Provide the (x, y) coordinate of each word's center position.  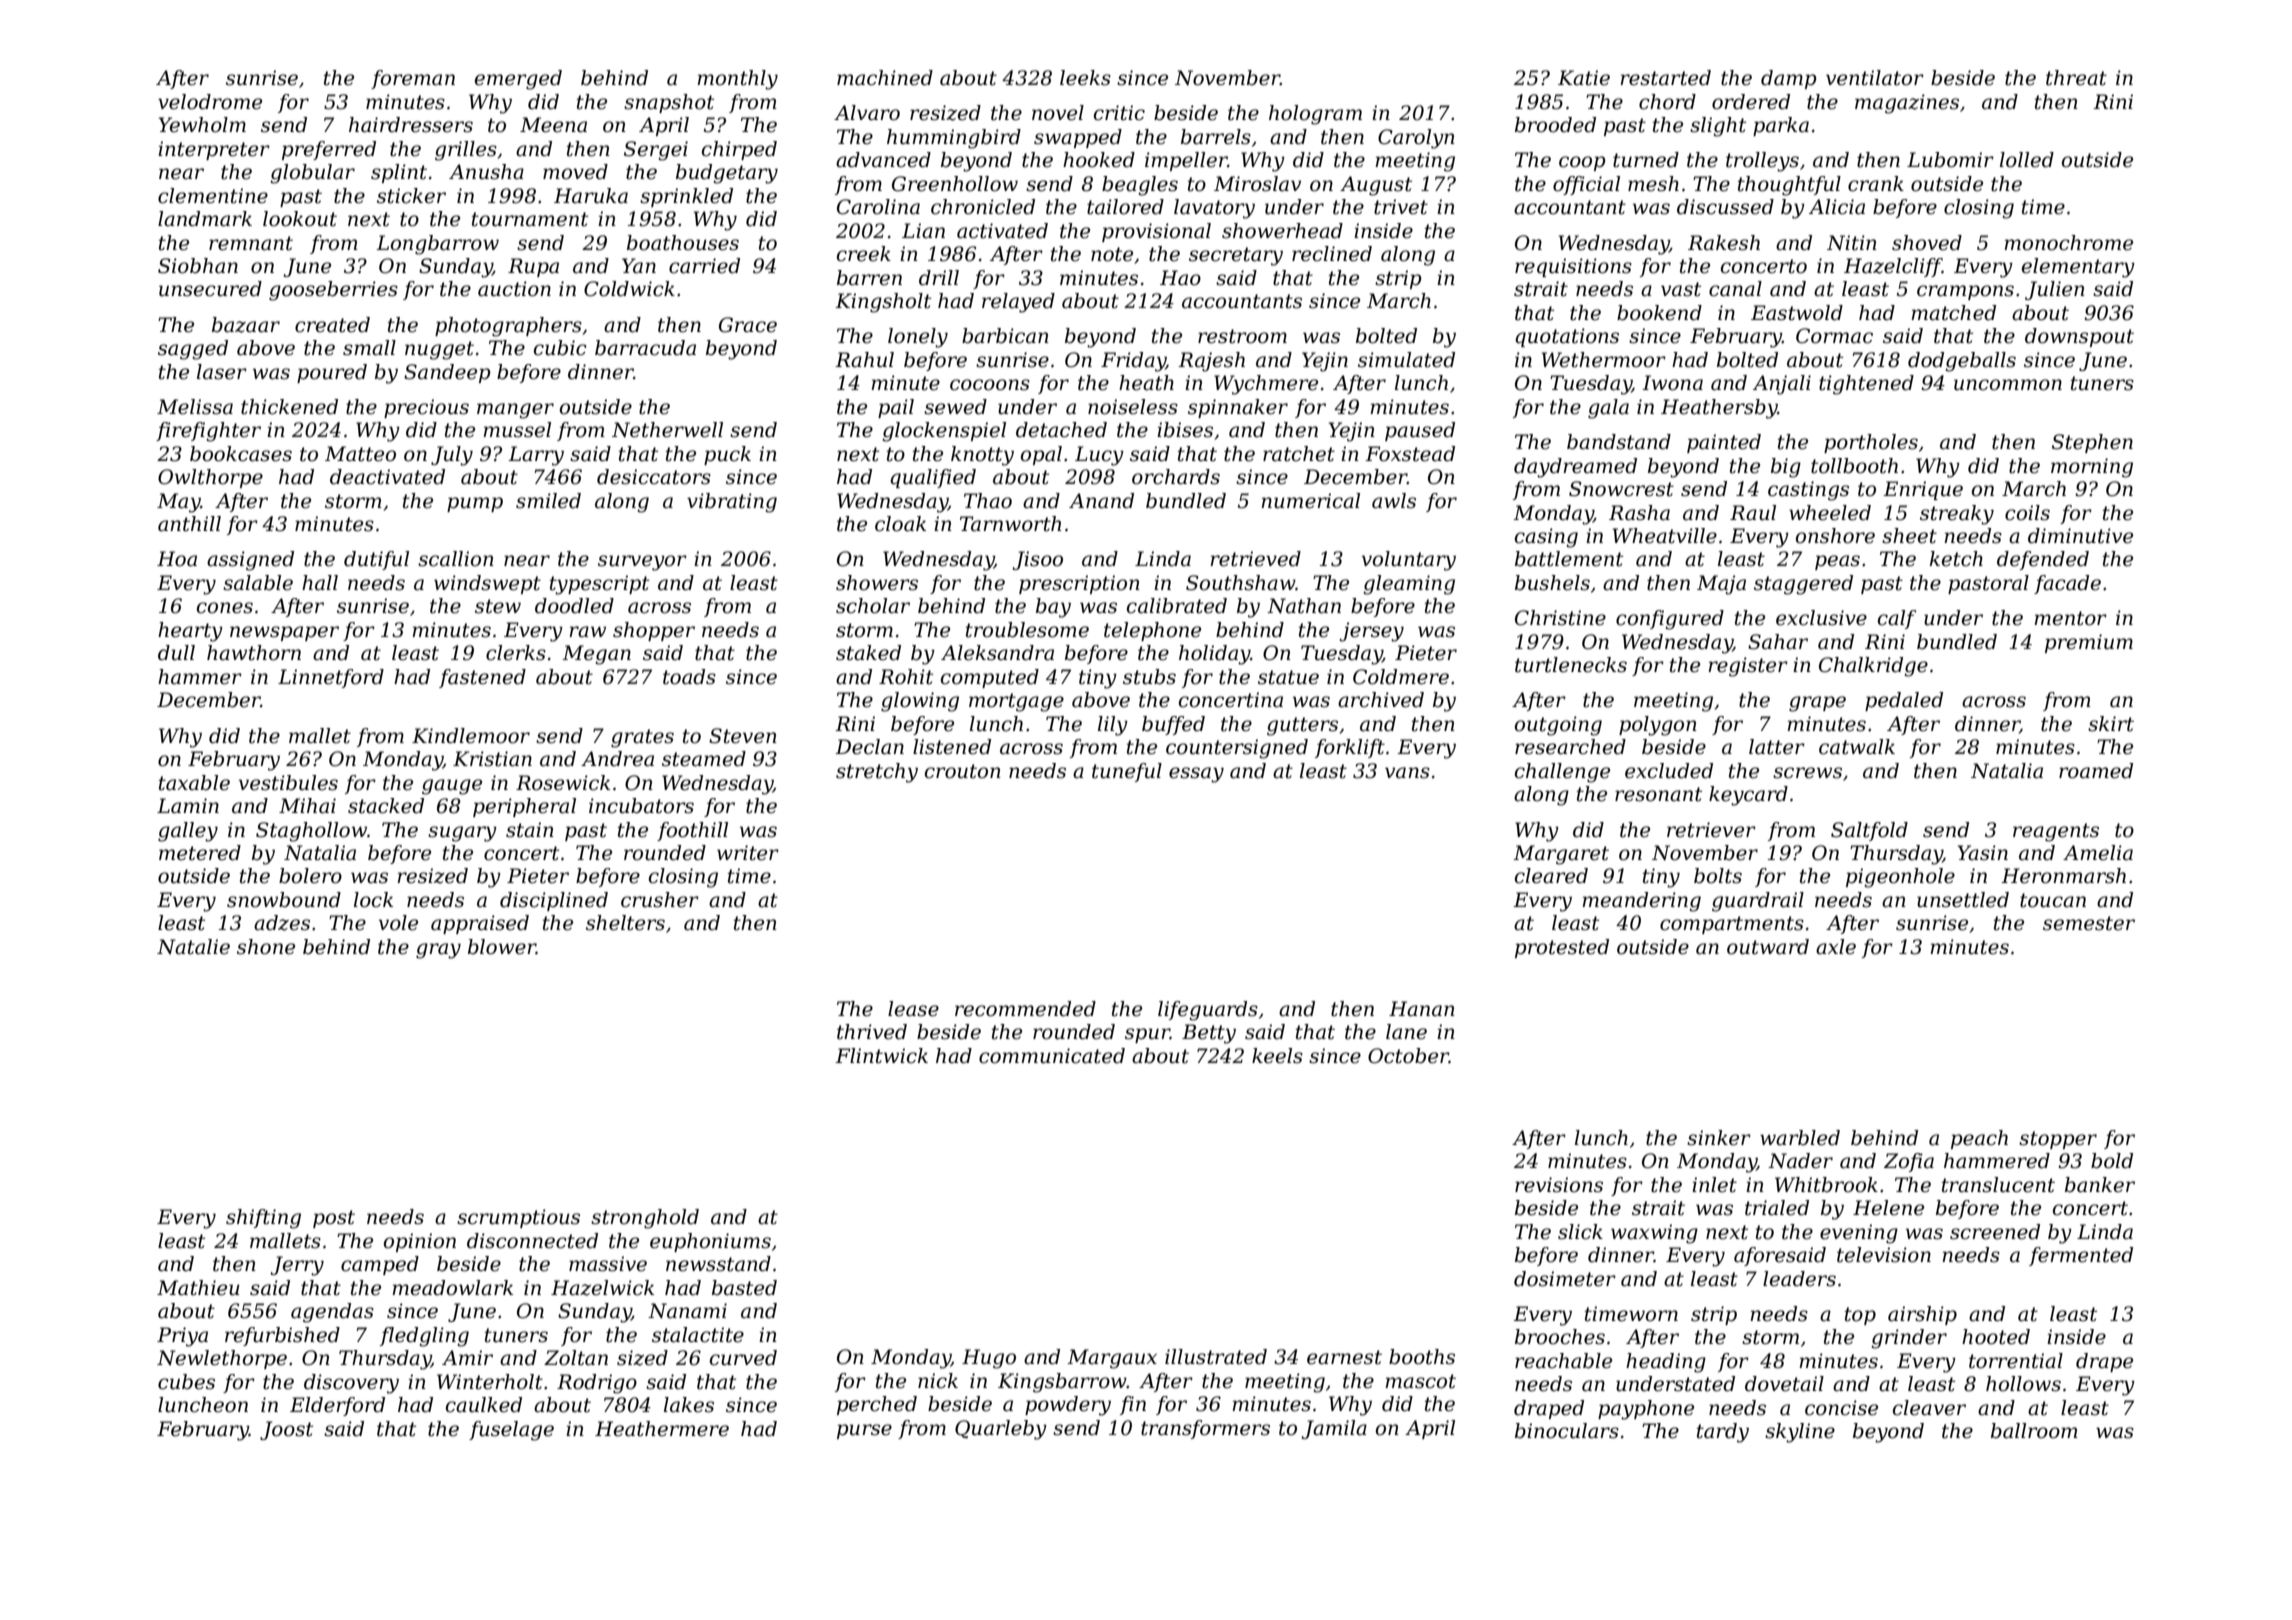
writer (748, 853)
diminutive (2080, 536)
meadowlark (452, 1288)
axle (1836, 947)
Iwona (1672, 383)
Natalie (193, 947)
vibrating (732, 503)
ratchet (1299, 454)
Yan (639, 266)
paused (1420, 431)
